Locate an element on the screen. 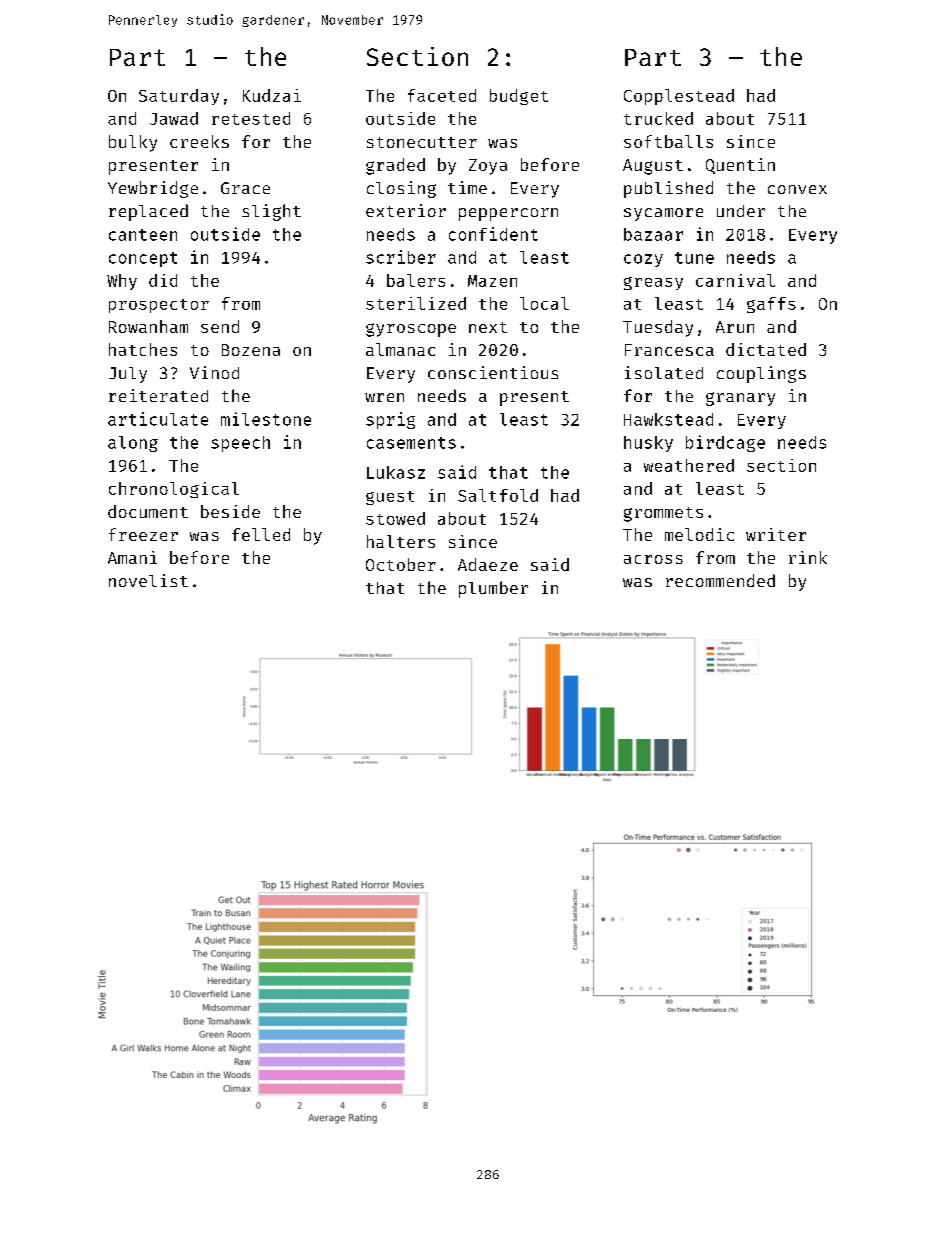  Mazen is located at coordinates (492, 281).
